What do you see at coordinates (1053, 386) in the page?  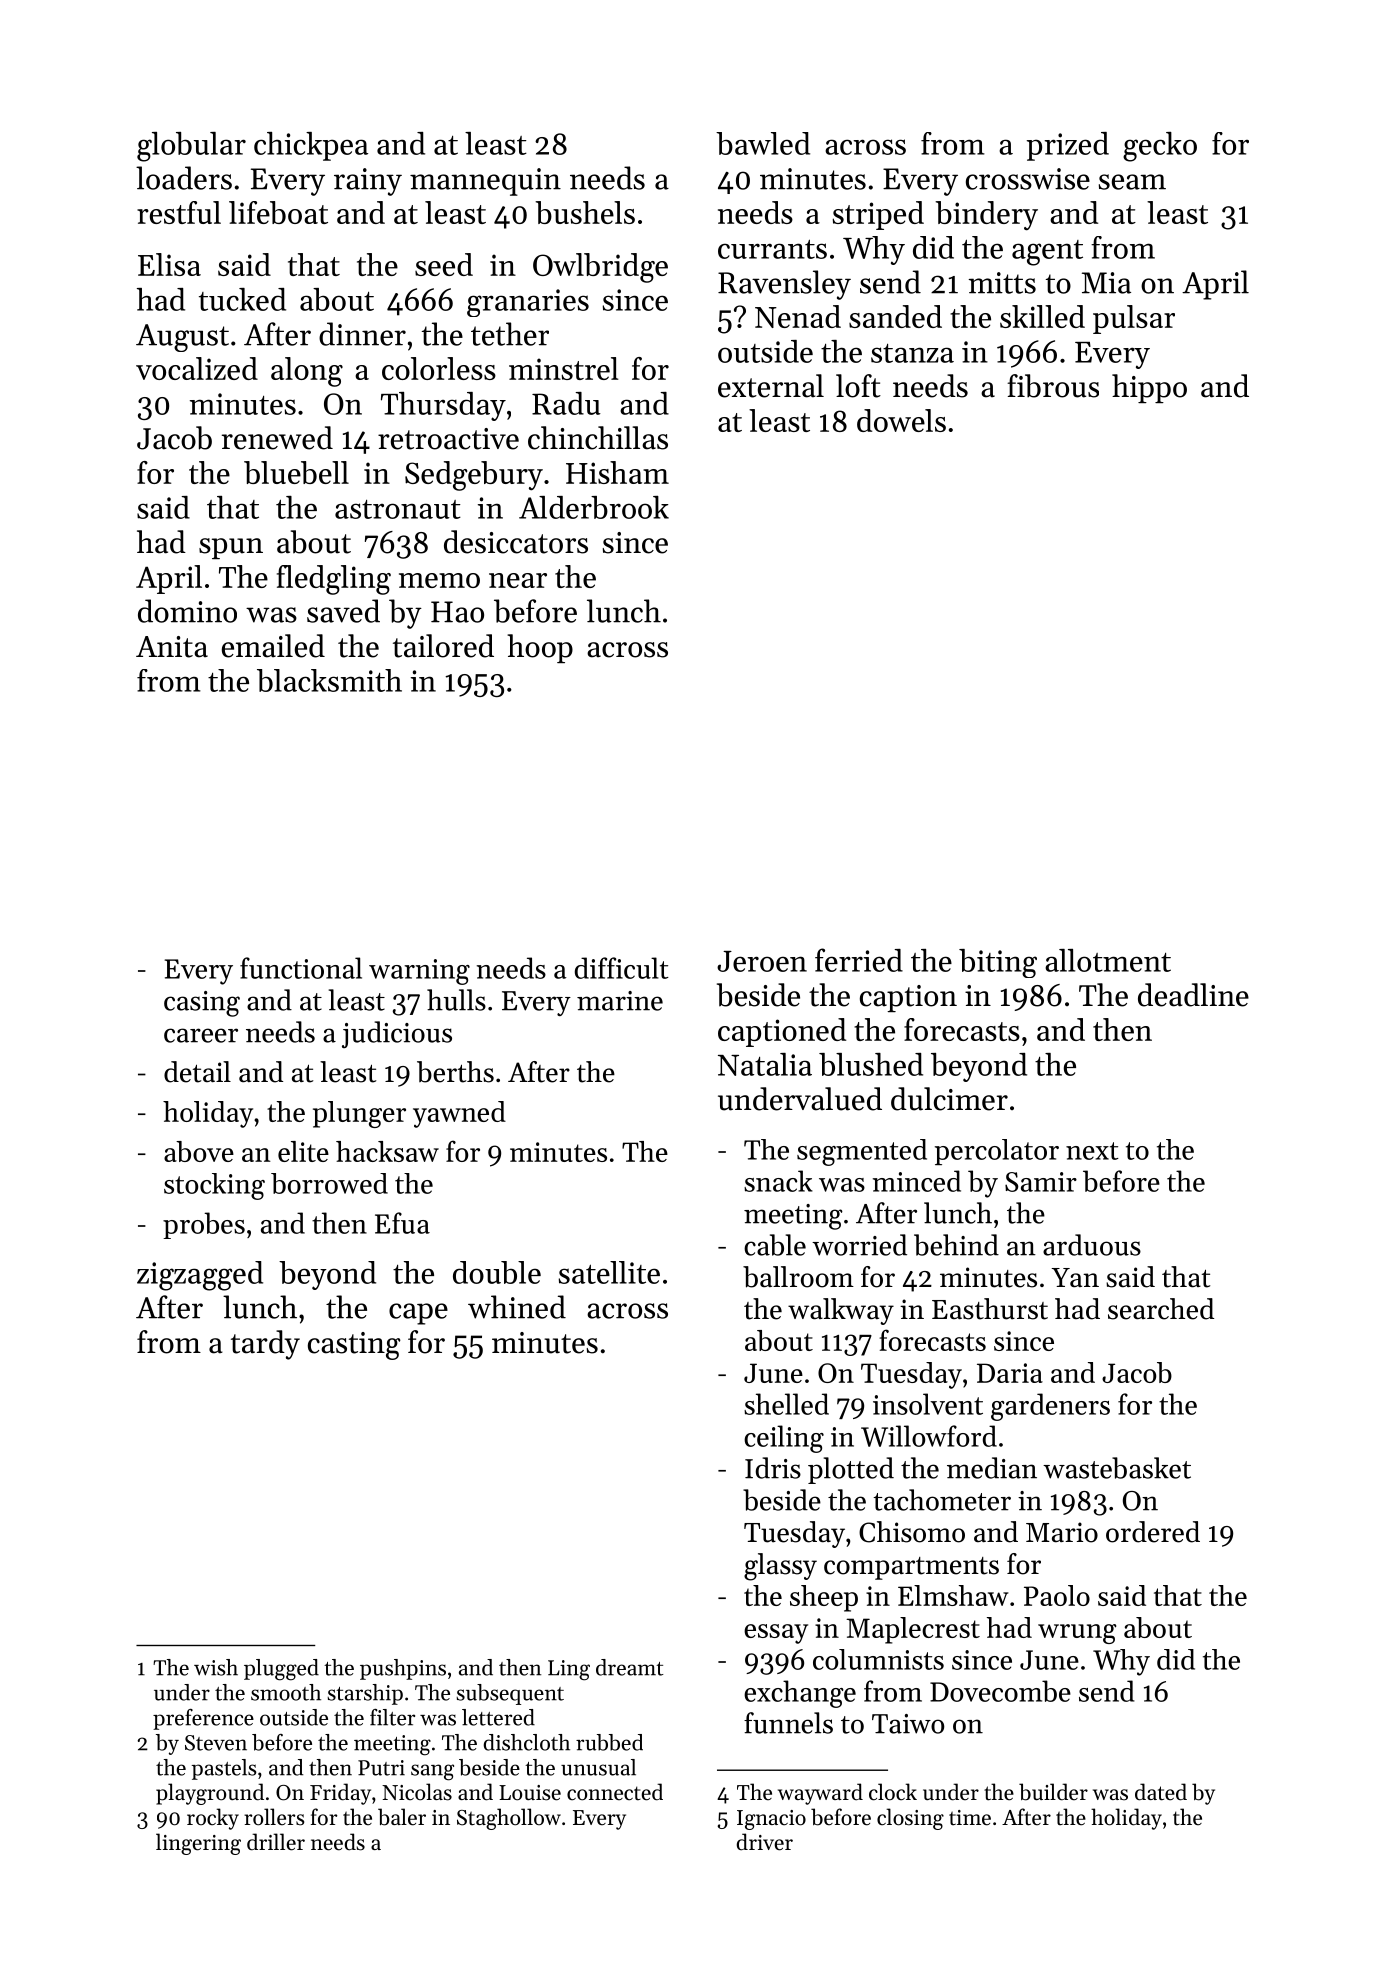 I see `fibrous` at bounding box center [1053, 386].
